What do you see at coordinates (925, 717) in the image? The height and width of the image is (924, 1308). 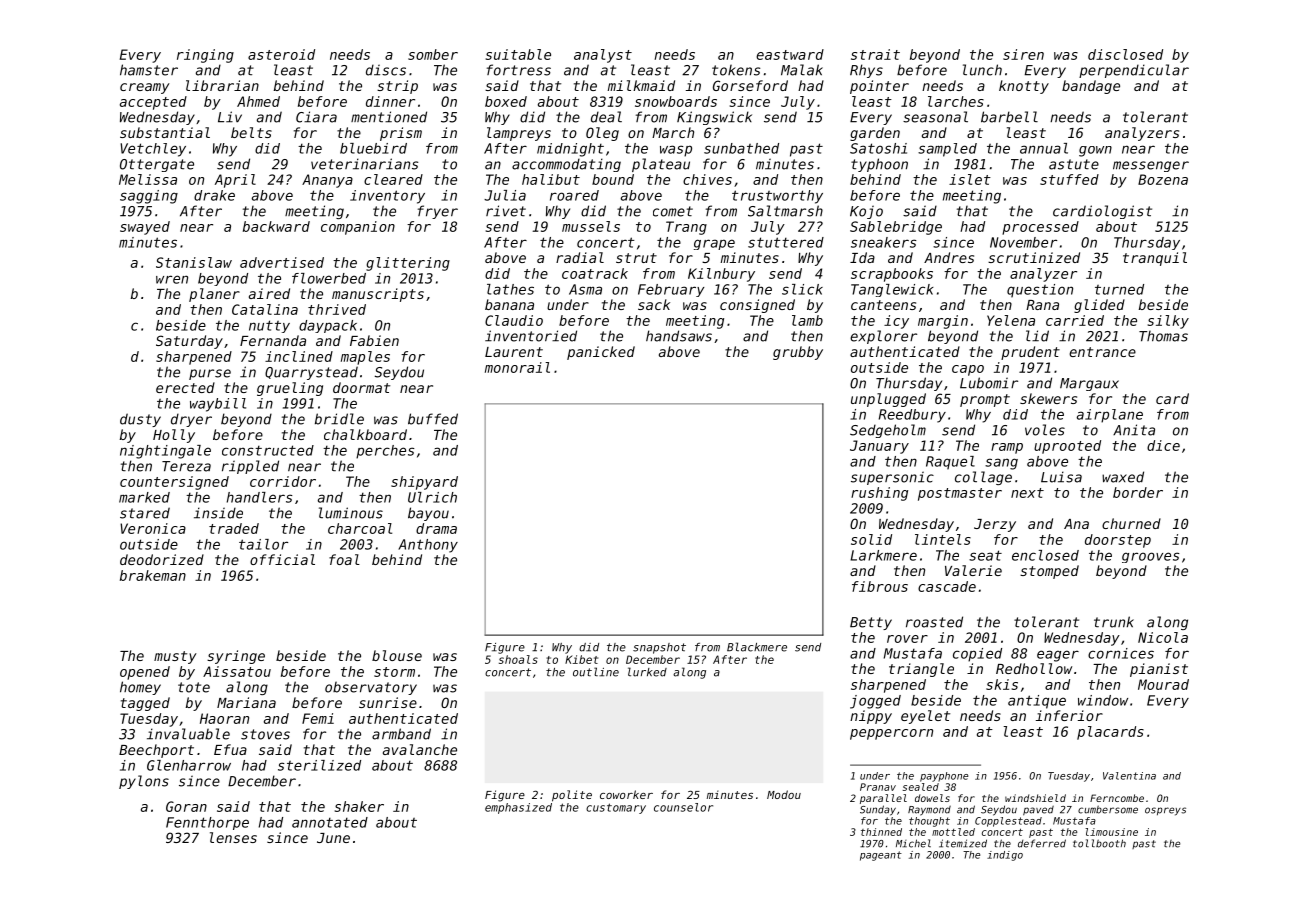 I see `eyelet` at bounding box center [925, 717].
